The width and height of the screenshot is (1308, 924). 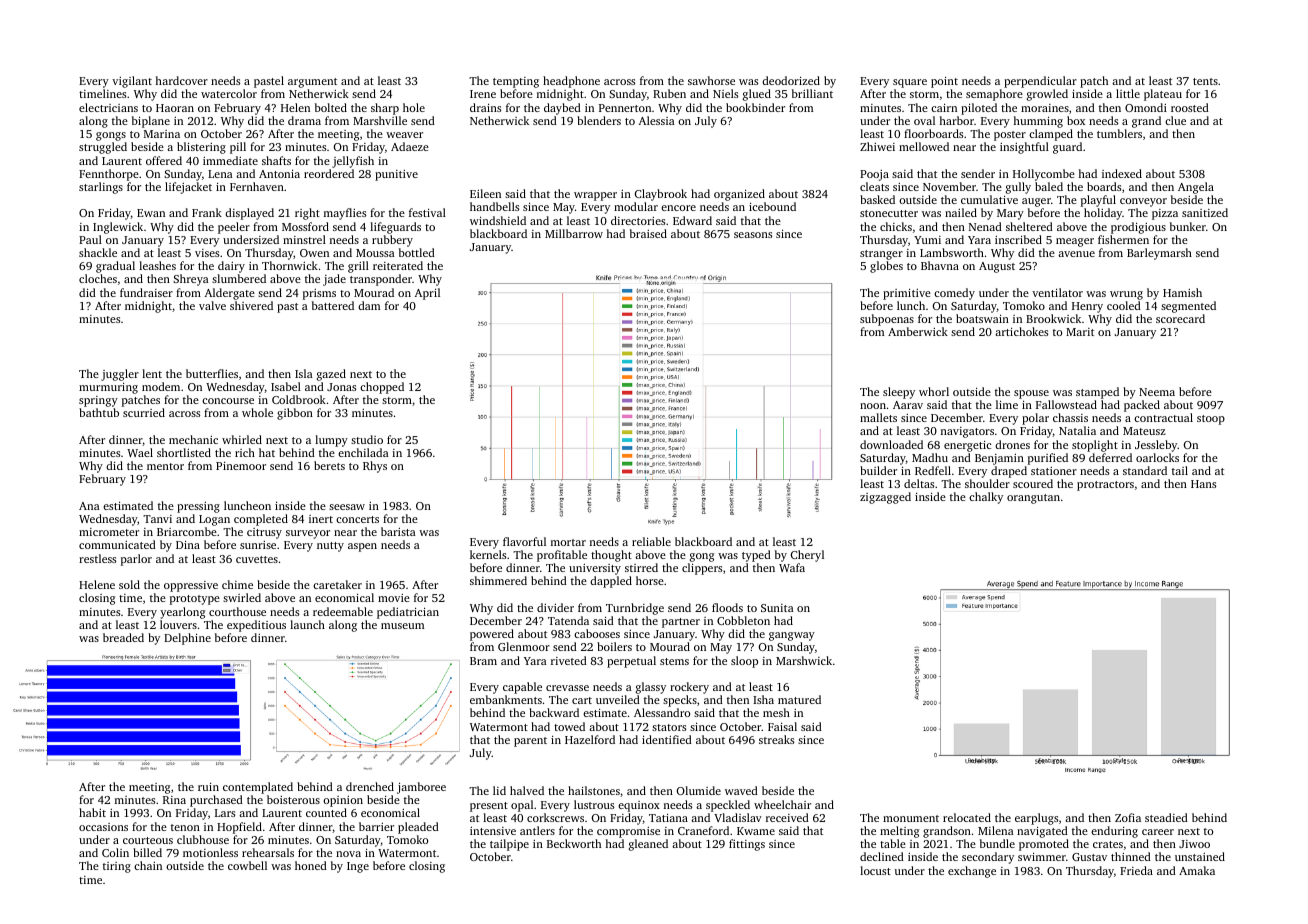 I want to click on contemplated, so click(x=258, y=788).
